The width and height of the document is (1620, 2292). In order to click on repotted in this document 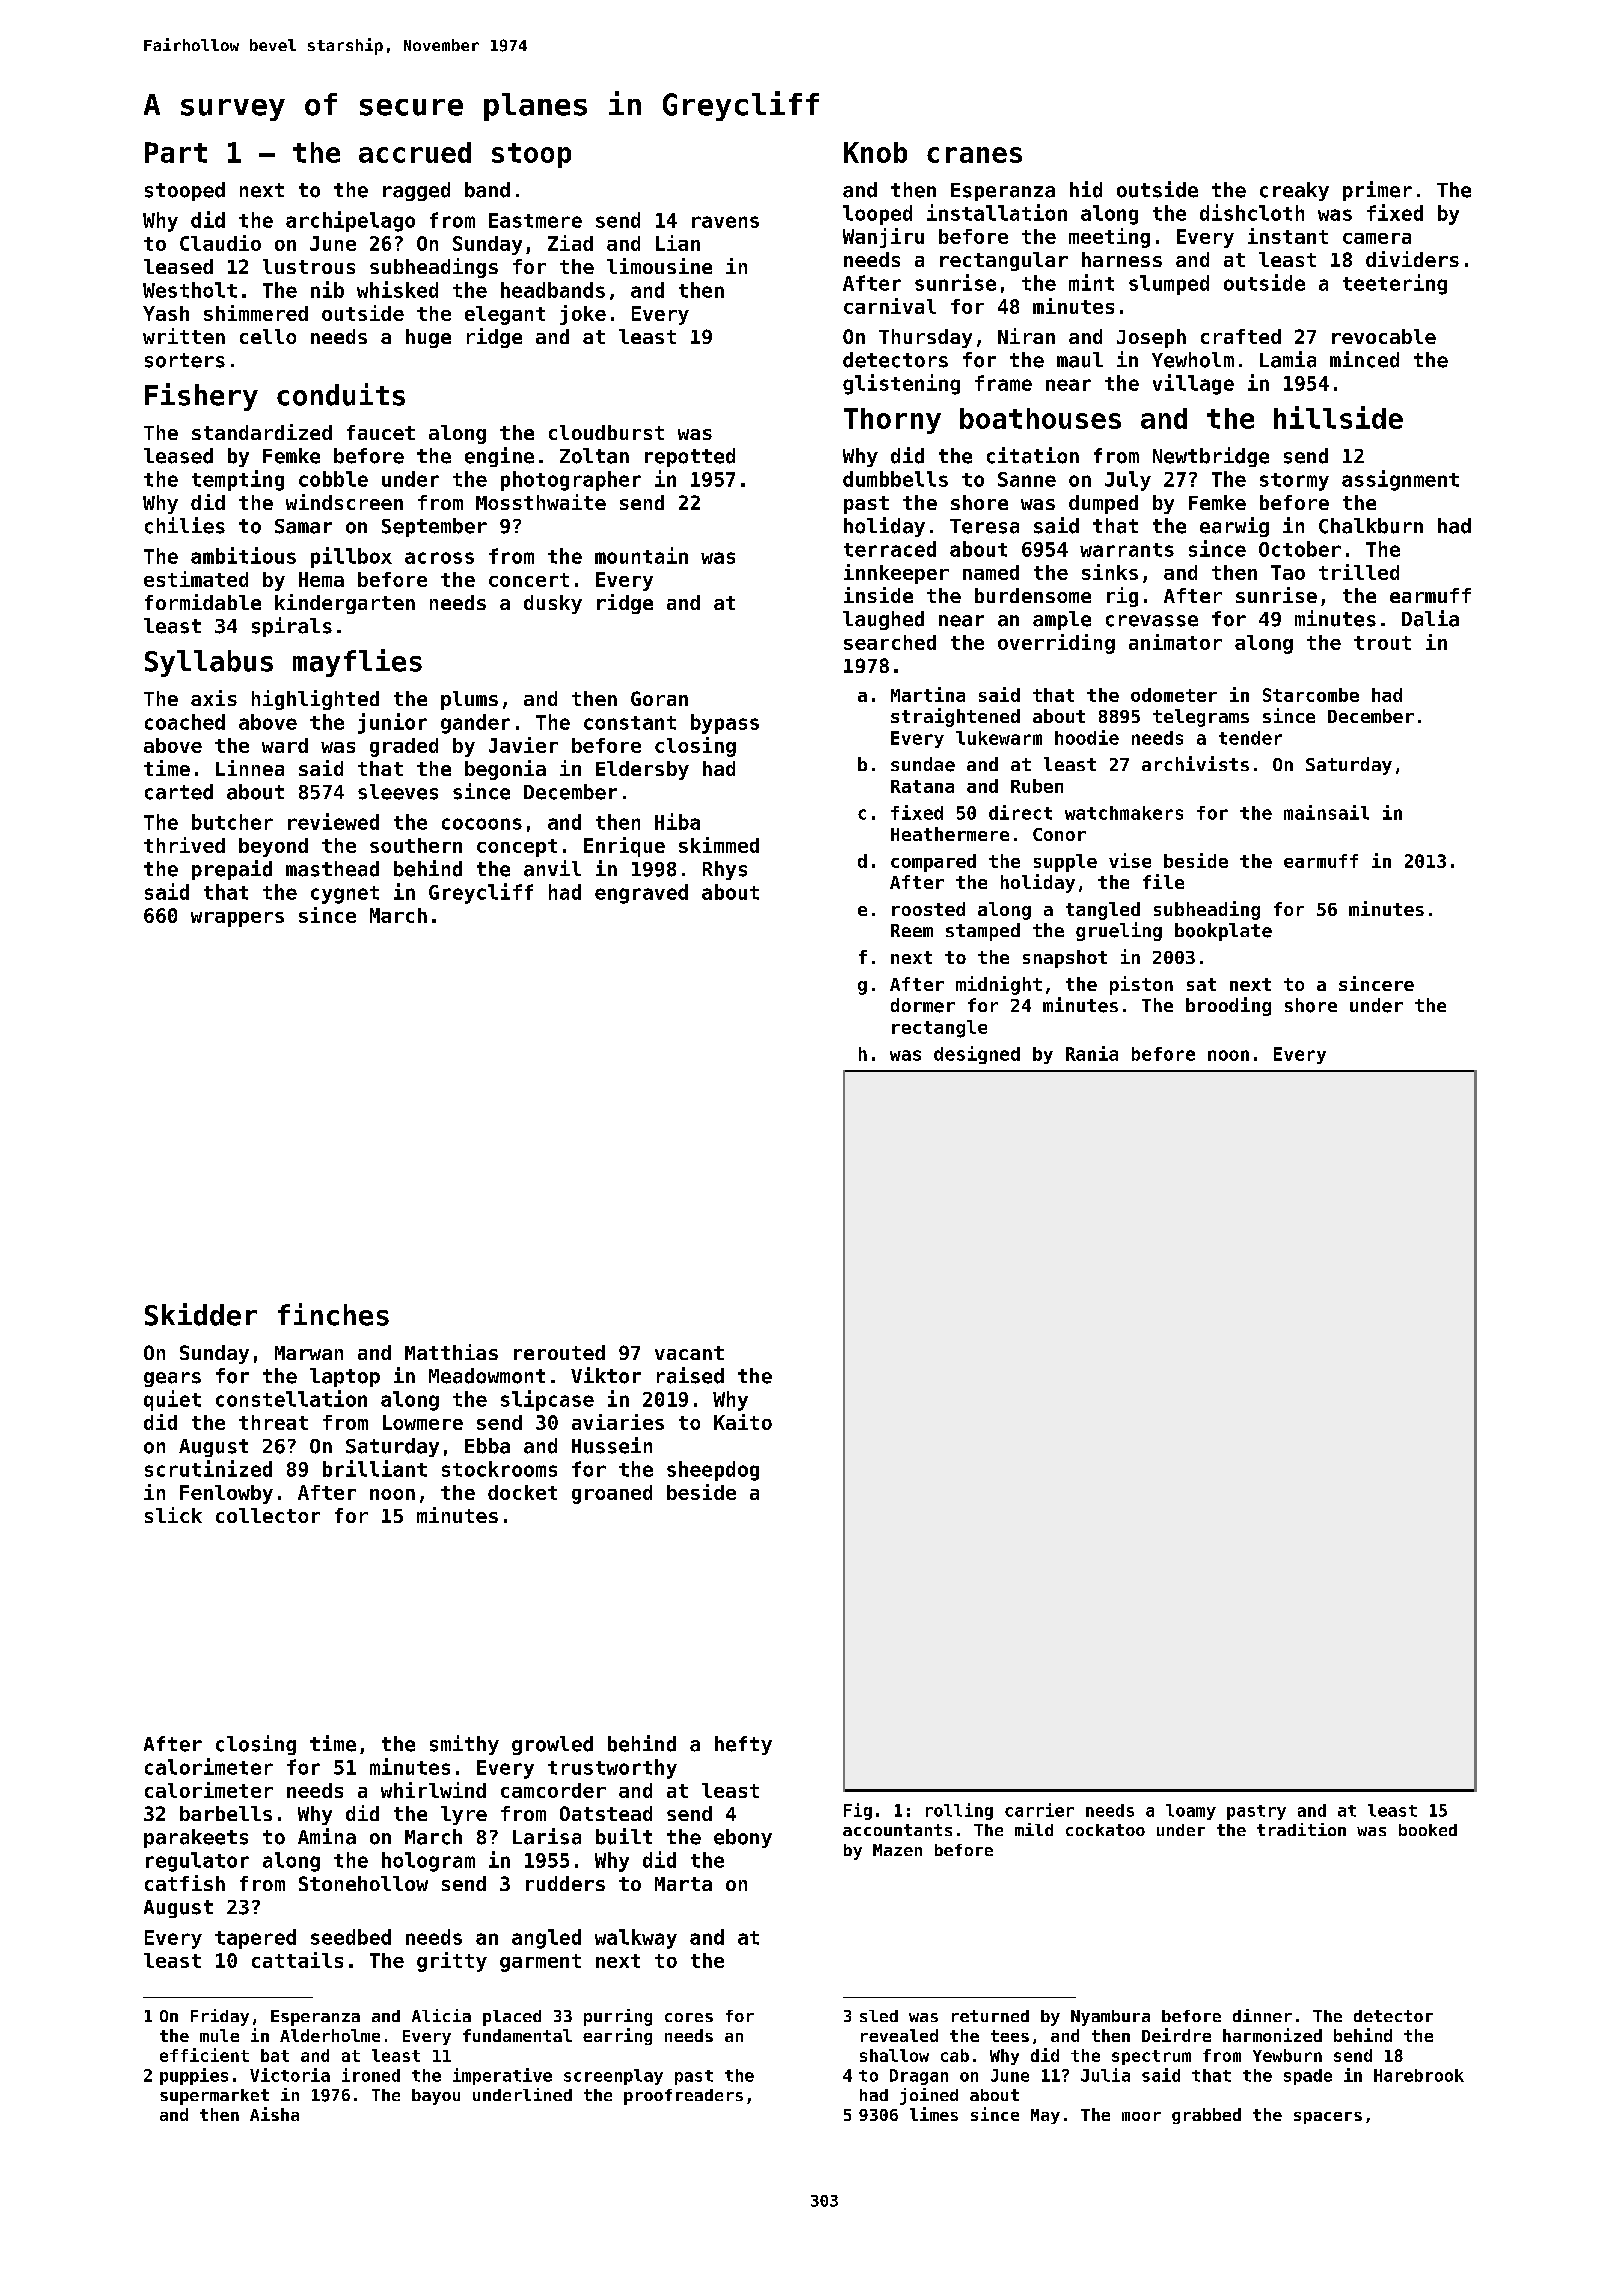, I will do `click(690, 457)`.
